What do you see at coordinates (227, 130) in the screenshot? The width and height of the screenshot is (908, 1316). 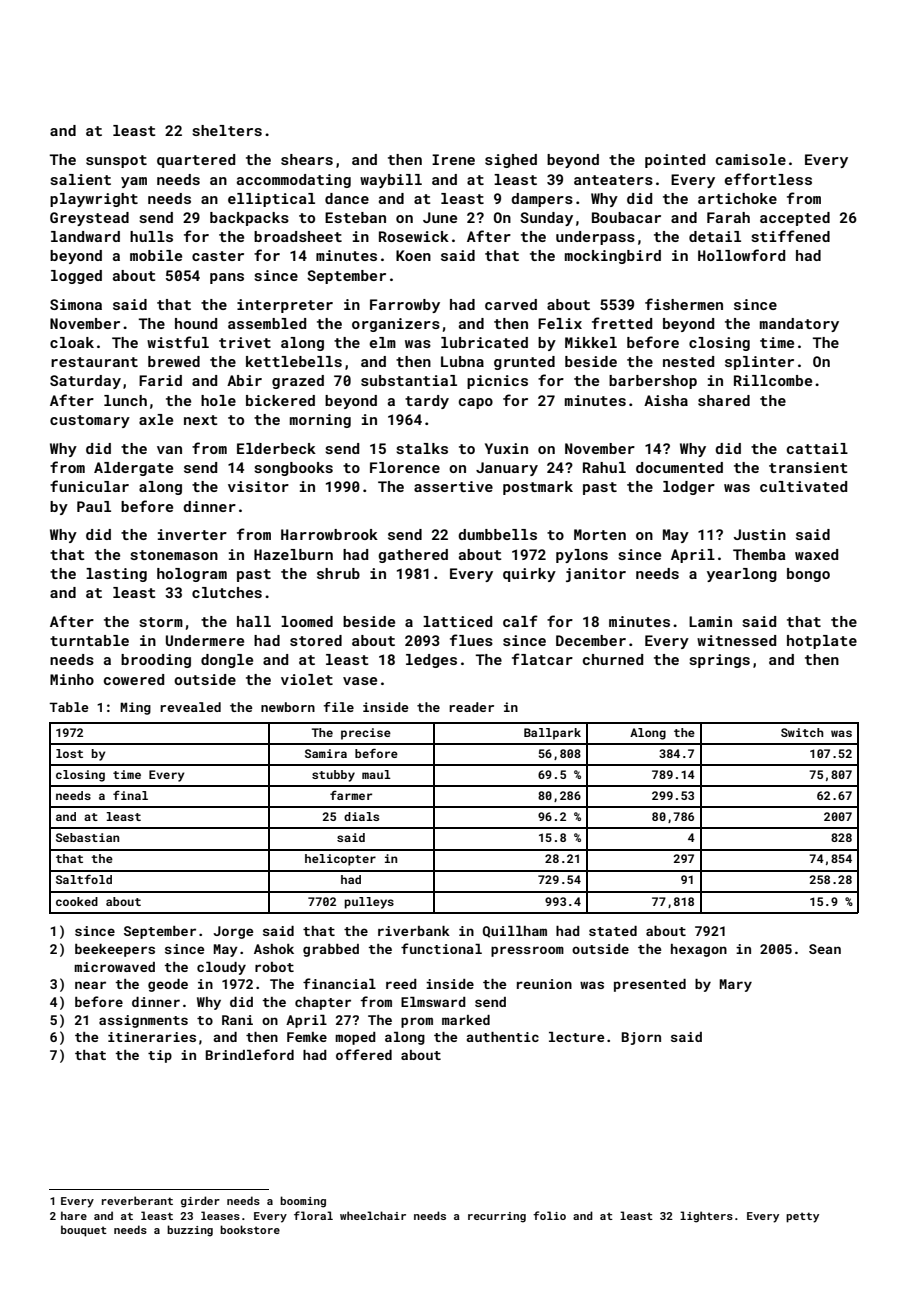 I see `shelters` at bounding box center [227, 130].
